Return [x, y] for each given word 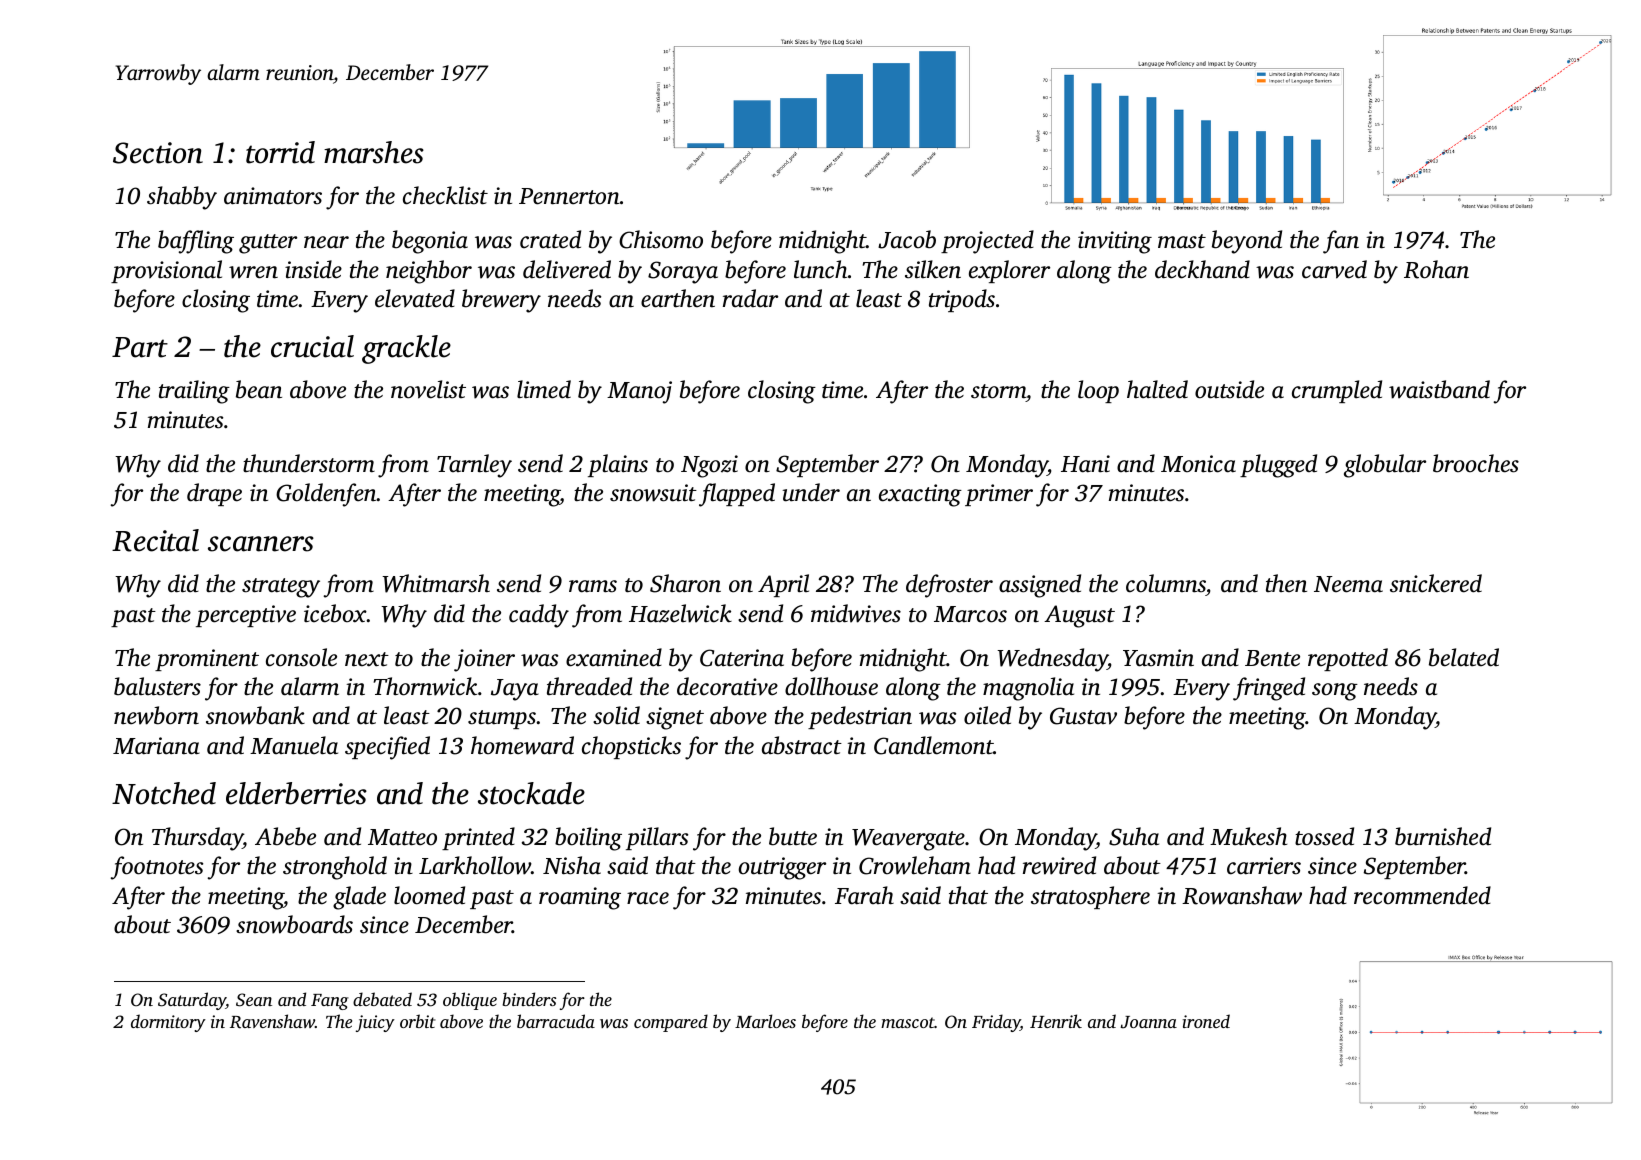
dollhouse [831, 686]
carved [1334, 269]
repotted [1348, 659]
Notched [164, 793]
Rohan [1436, 269]
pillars [657, 838]
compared [671, 1023]
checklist [445, 195]
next [367, 659]
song [1335, 692]
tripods [962, 300]
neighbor [429, 272]
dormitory [168, 1023]
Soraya [683, 272]
